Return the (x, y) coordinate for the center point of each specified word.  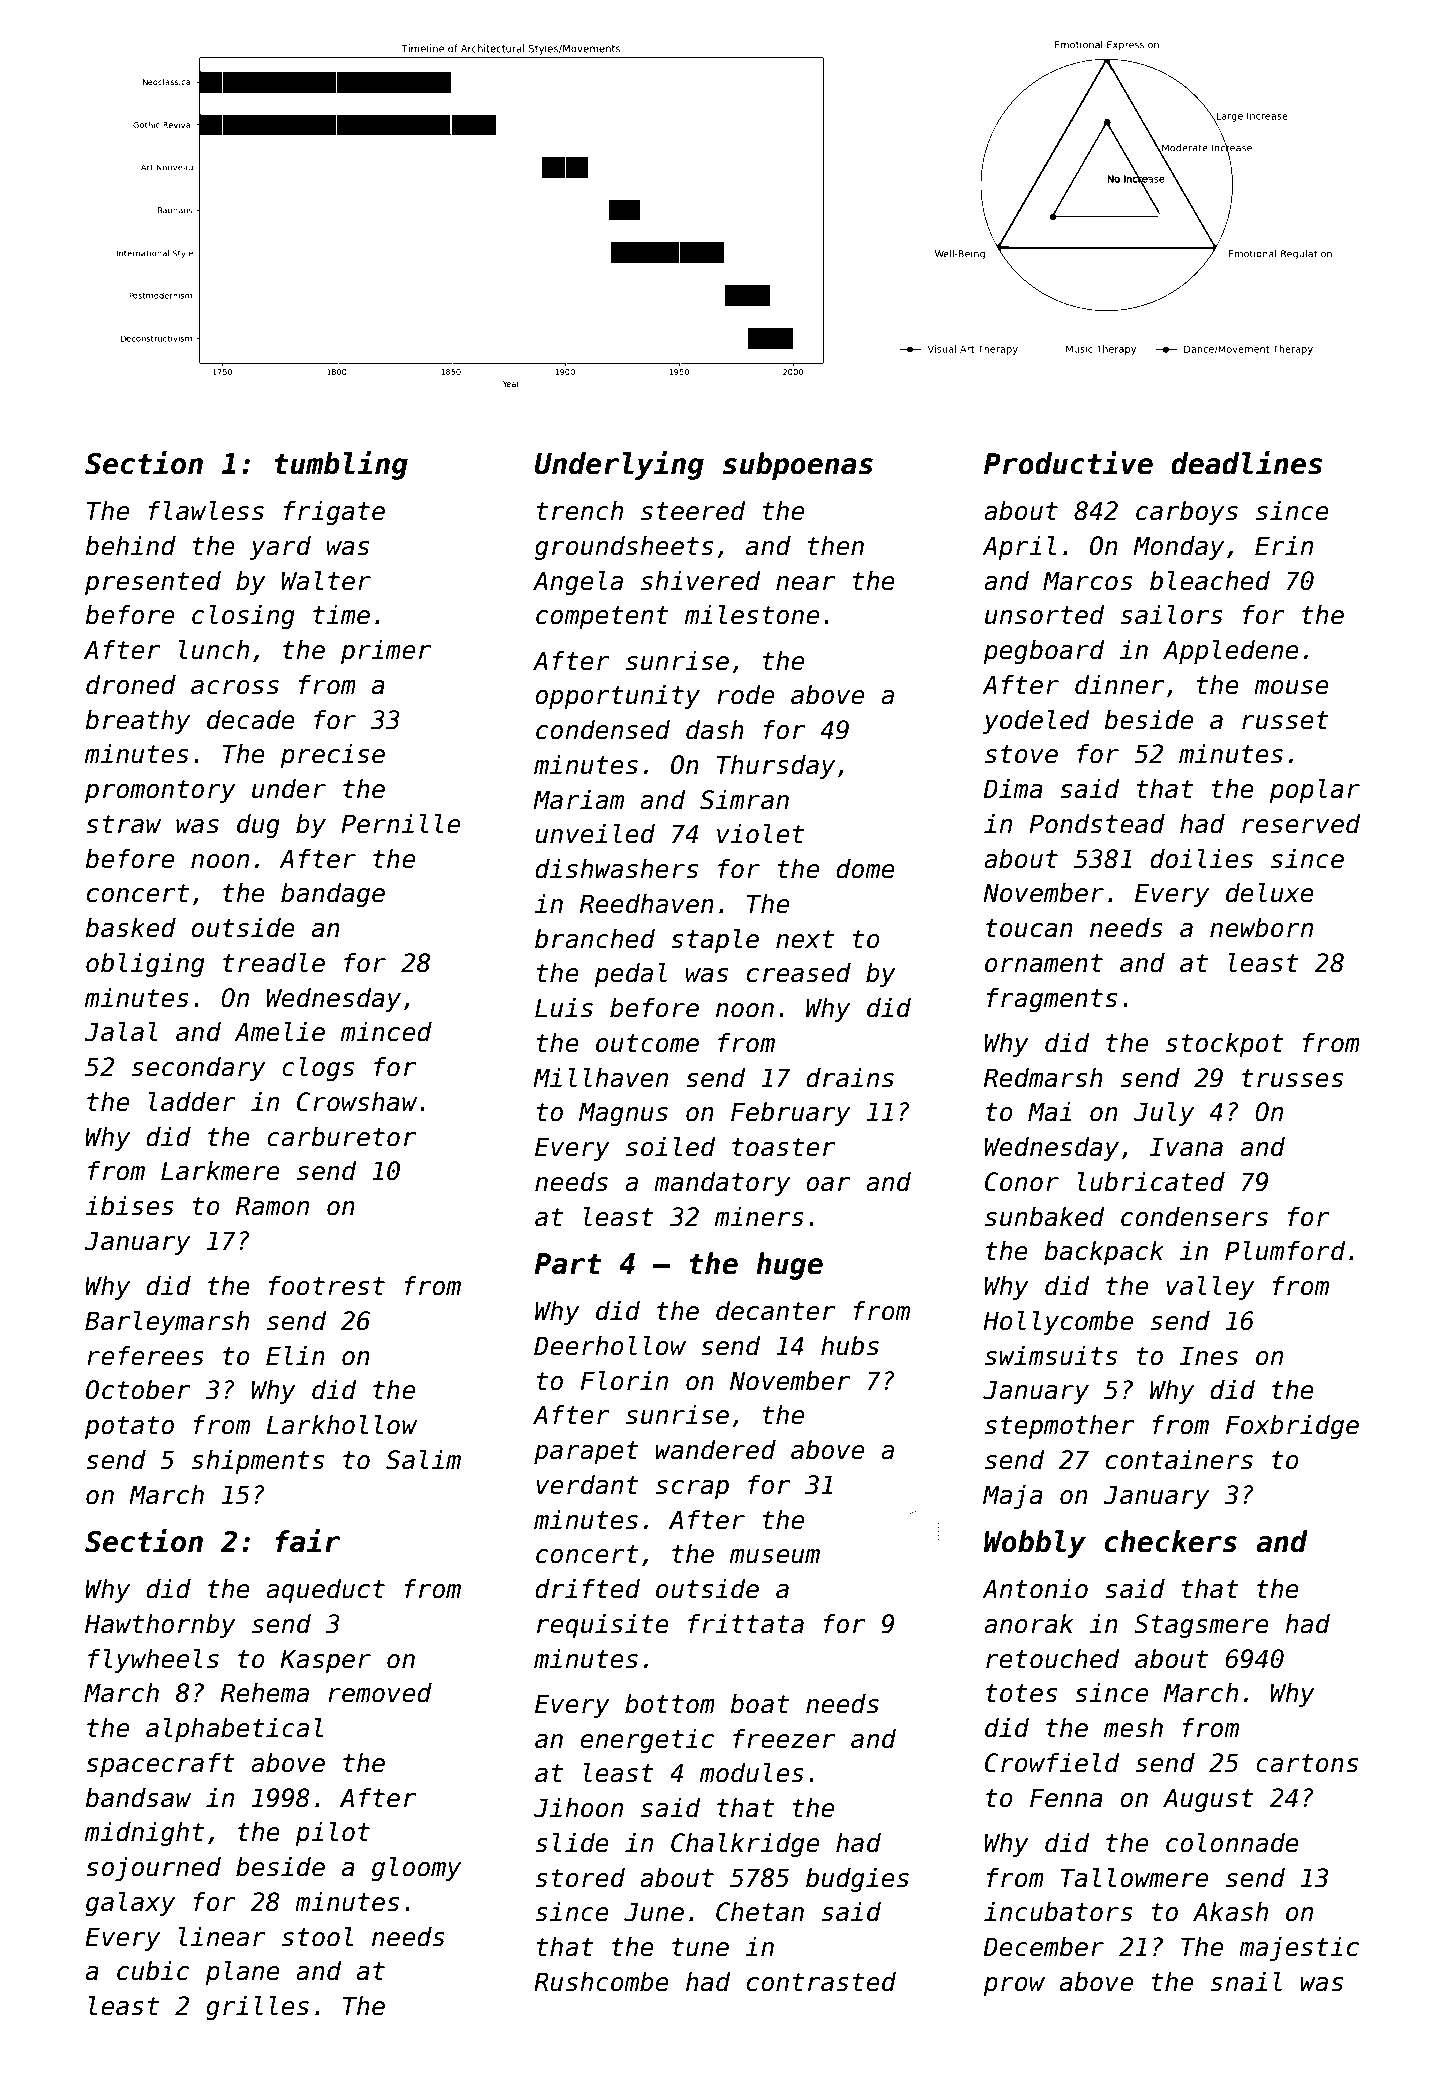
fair (308, 1541)
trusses (1292, 1078)
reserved (1301, 824)
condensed (603, 730)
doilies (1201, 859)
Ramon (272, 1206)
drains (850, 1078)
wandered (715, 1450)
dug (258, 826)
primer (386, 652)
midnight (144, 1834)
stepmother (1059, 1427)
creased (799, 973)
